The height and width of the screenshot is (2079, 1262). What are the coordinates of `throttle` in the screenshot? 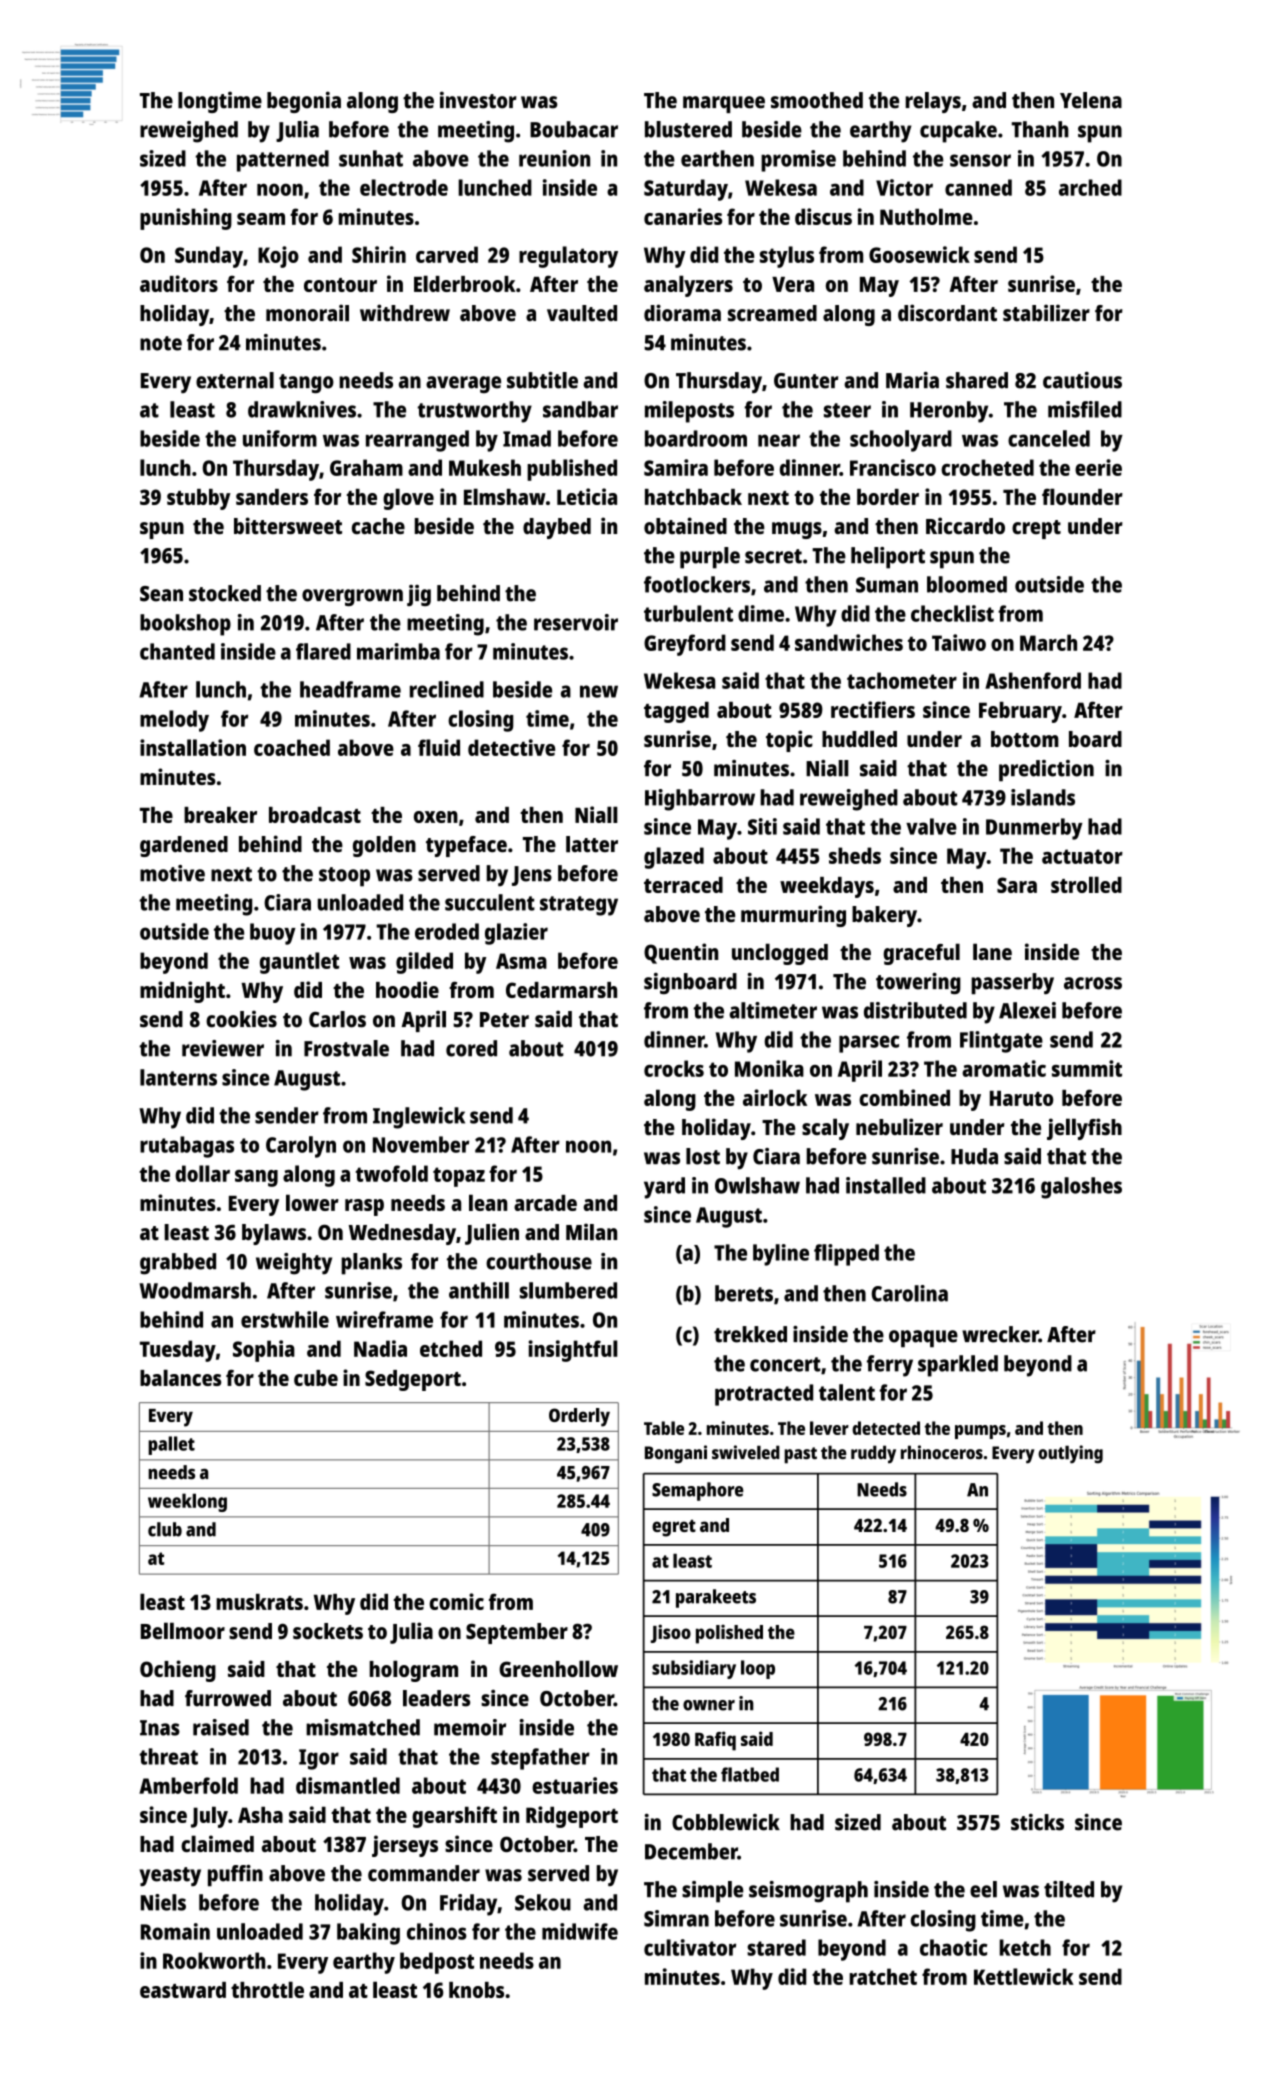 It's located at (267, 1989).
